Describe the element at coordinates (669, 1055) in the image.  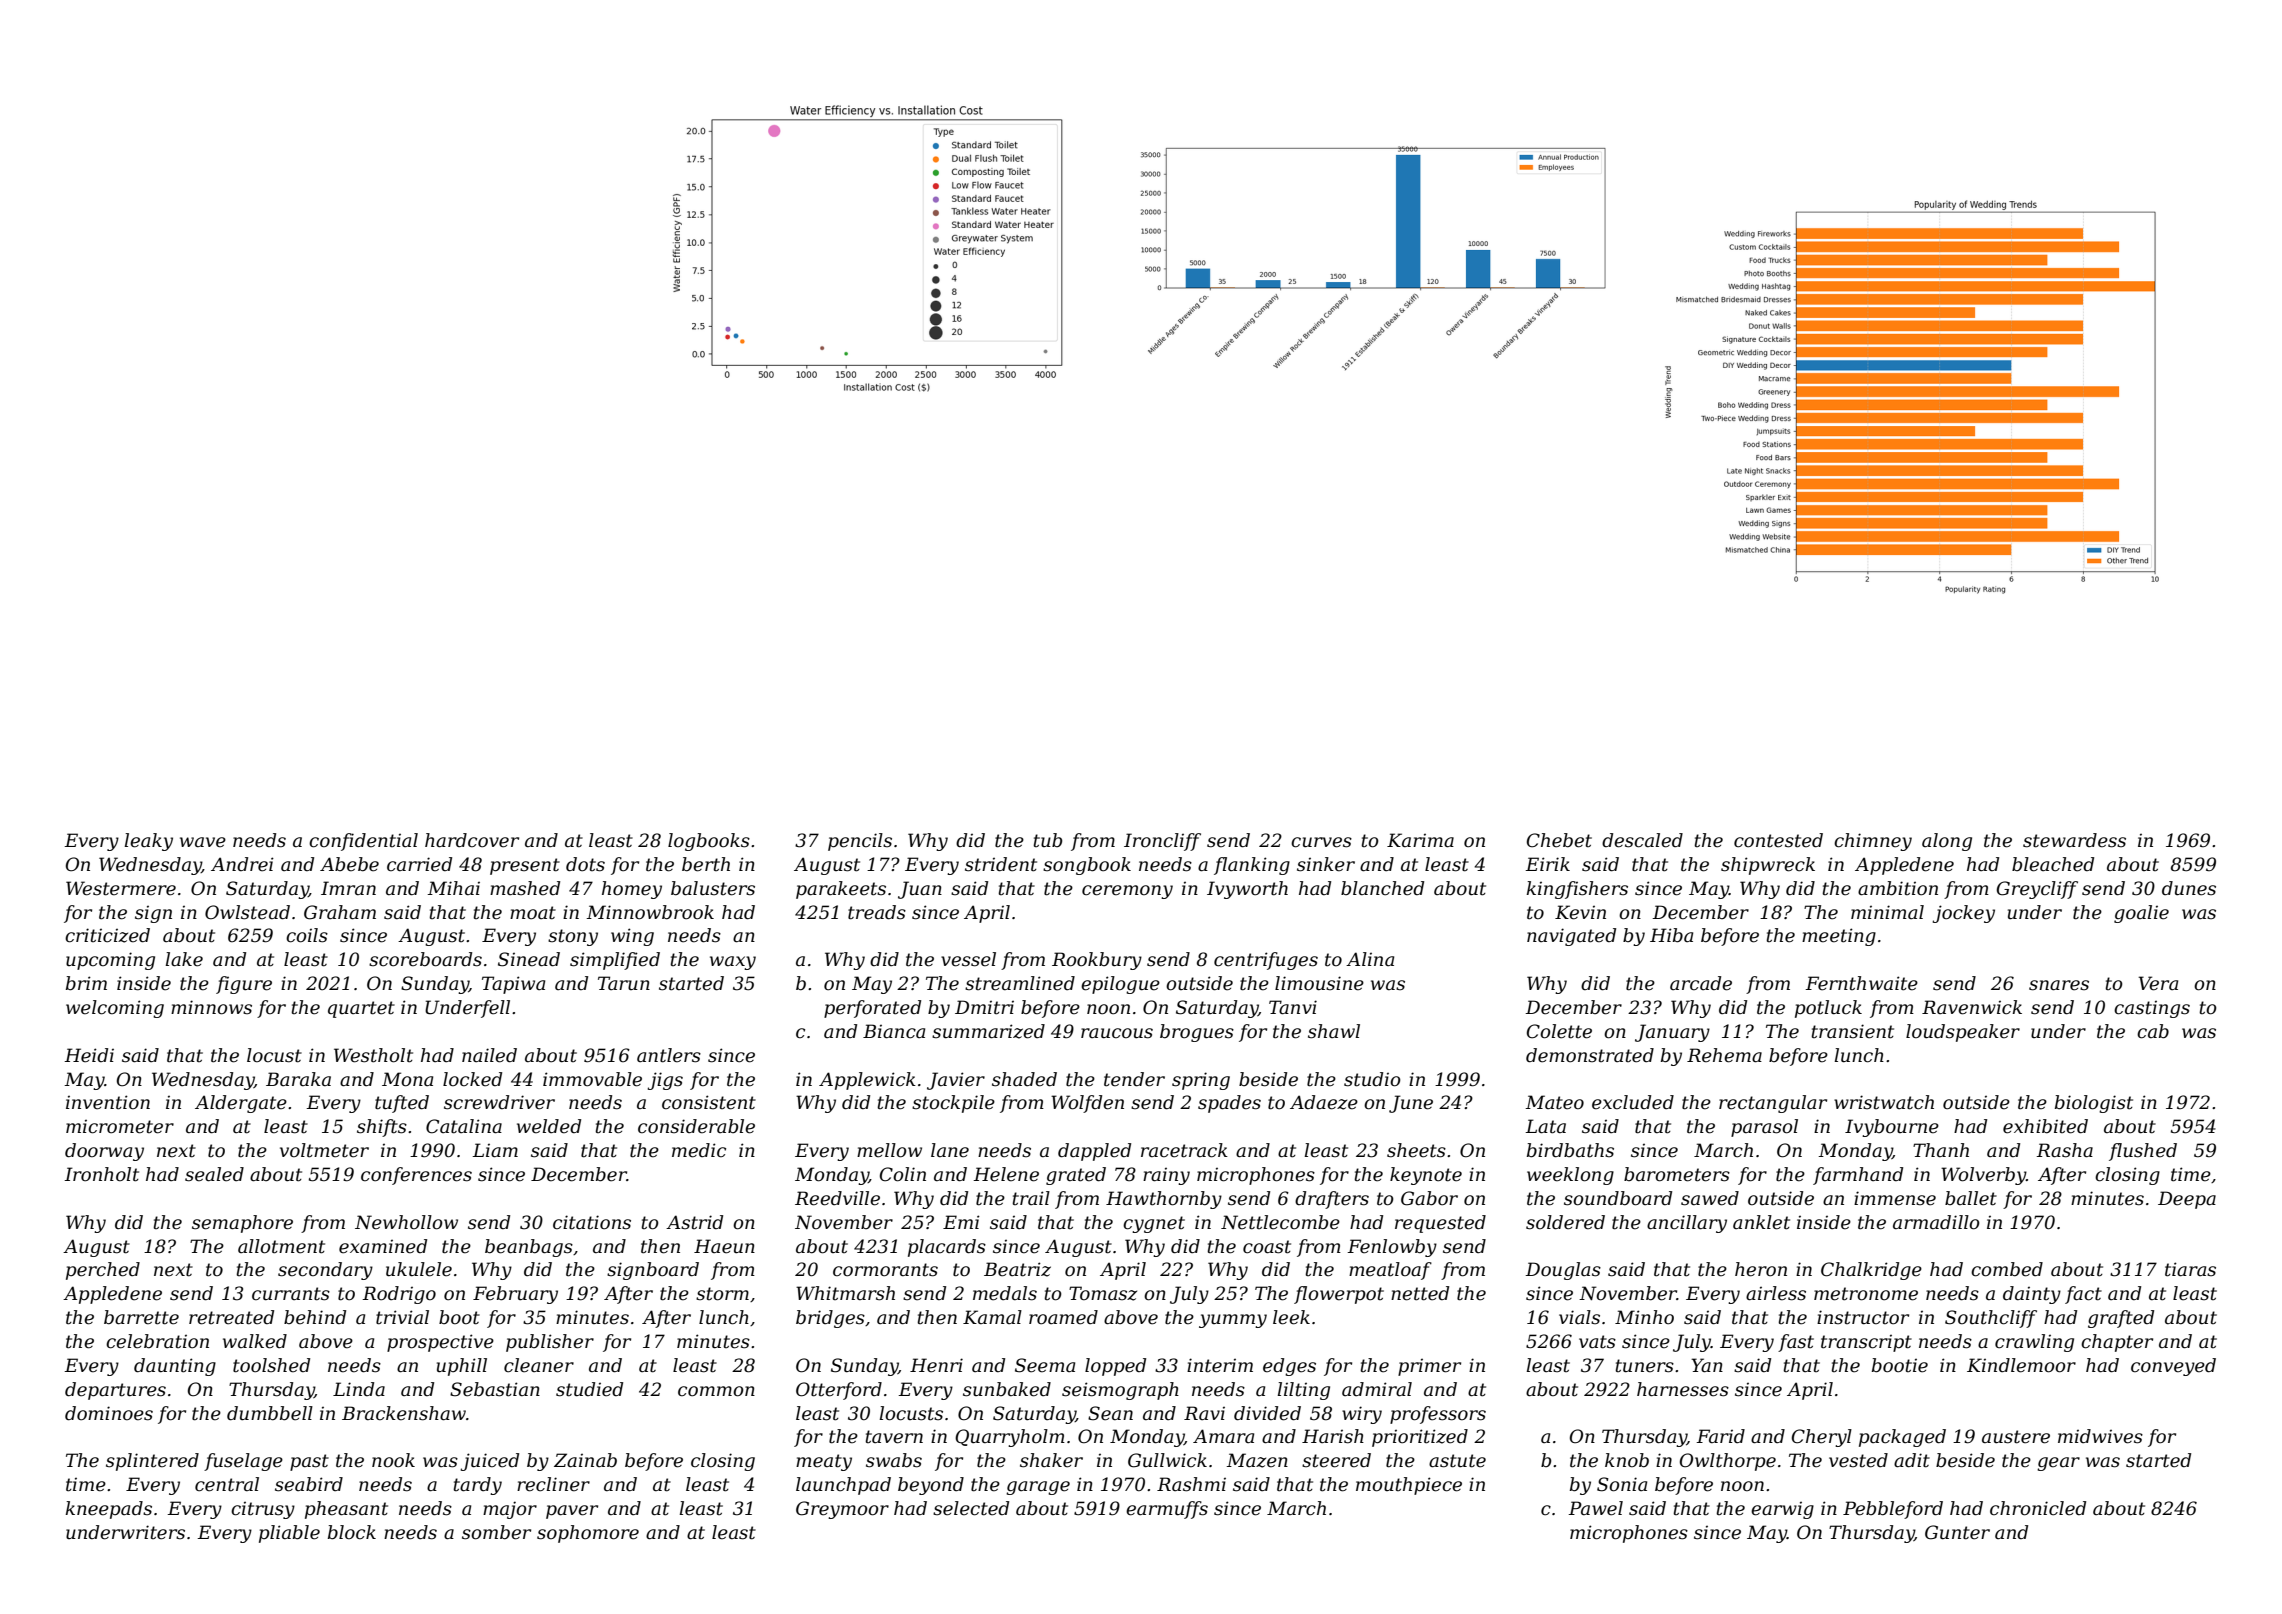
I see `antlers` at that location.
